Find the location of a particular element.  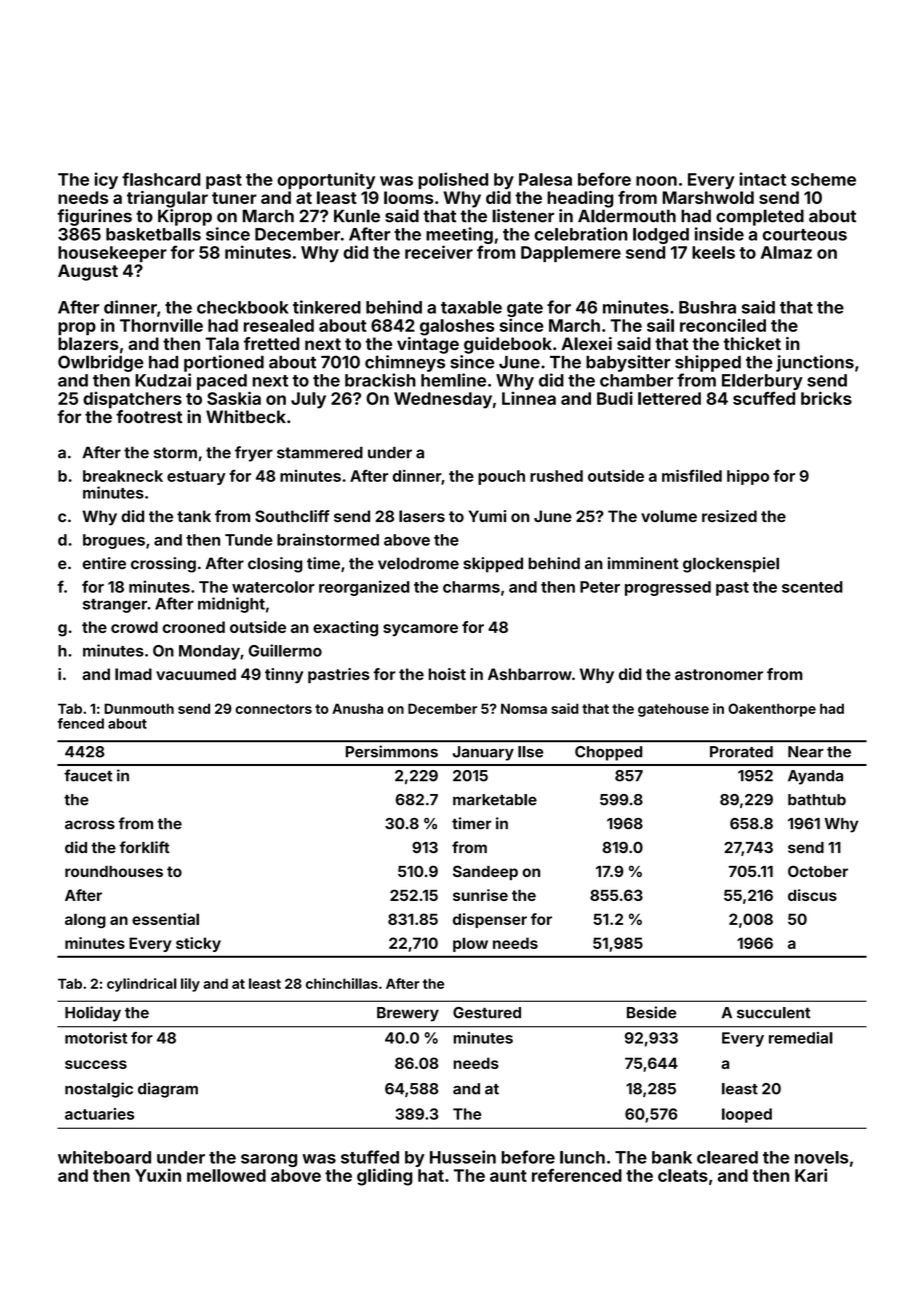

Palesa is located at coordinates (545, 179).
